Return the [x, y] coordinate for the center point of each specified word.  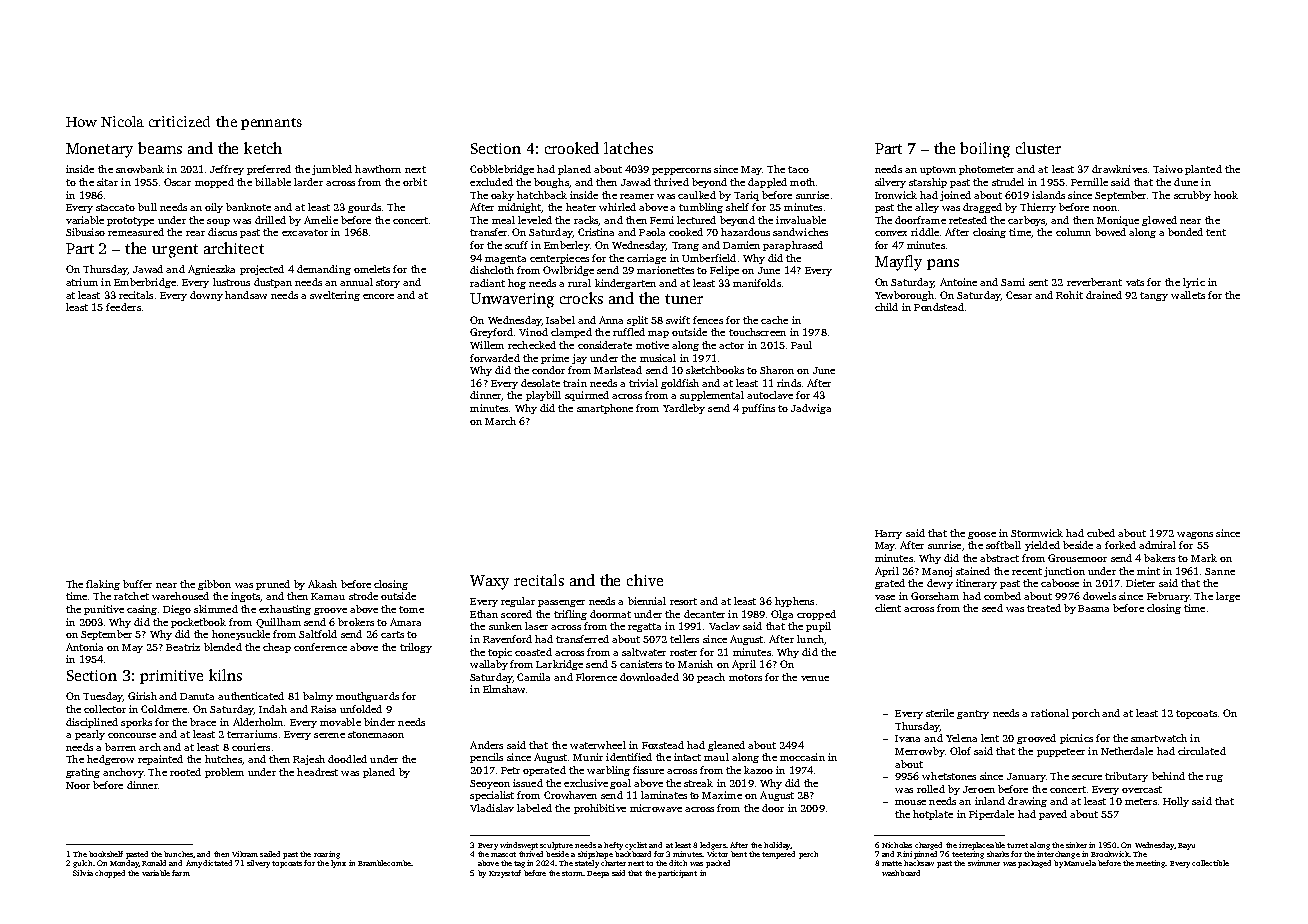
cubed [1101, 533]
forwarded [495, 358]
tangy [1154, 296]
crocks [581, 298]
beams [160, 148]
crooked [572, 148]
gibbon [214, 585]
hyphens [794, 602]
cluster [1038, 148]
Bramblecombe [384, 863]
